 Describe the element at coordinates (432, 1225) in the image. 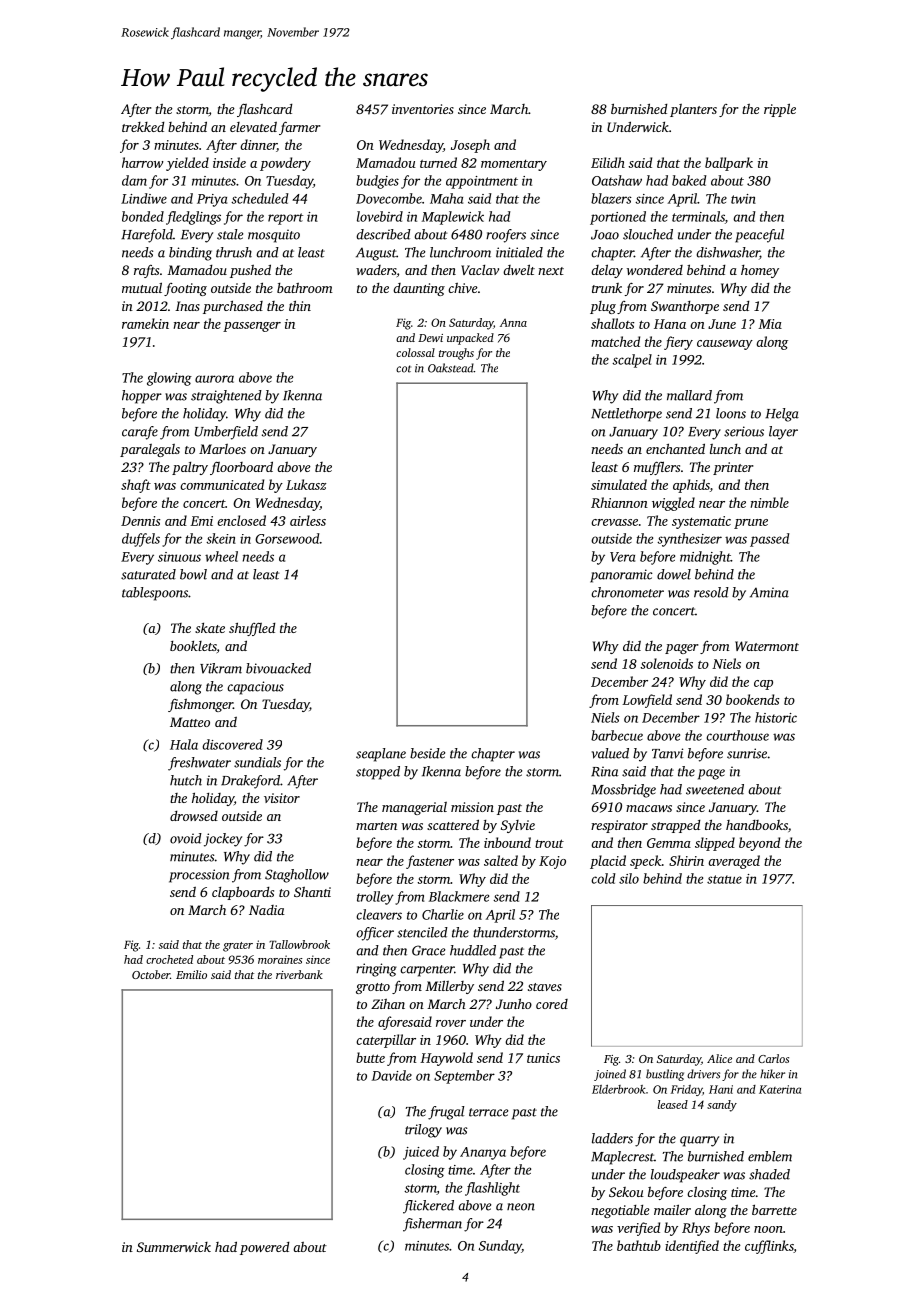

I see `fisherman` at that location.
